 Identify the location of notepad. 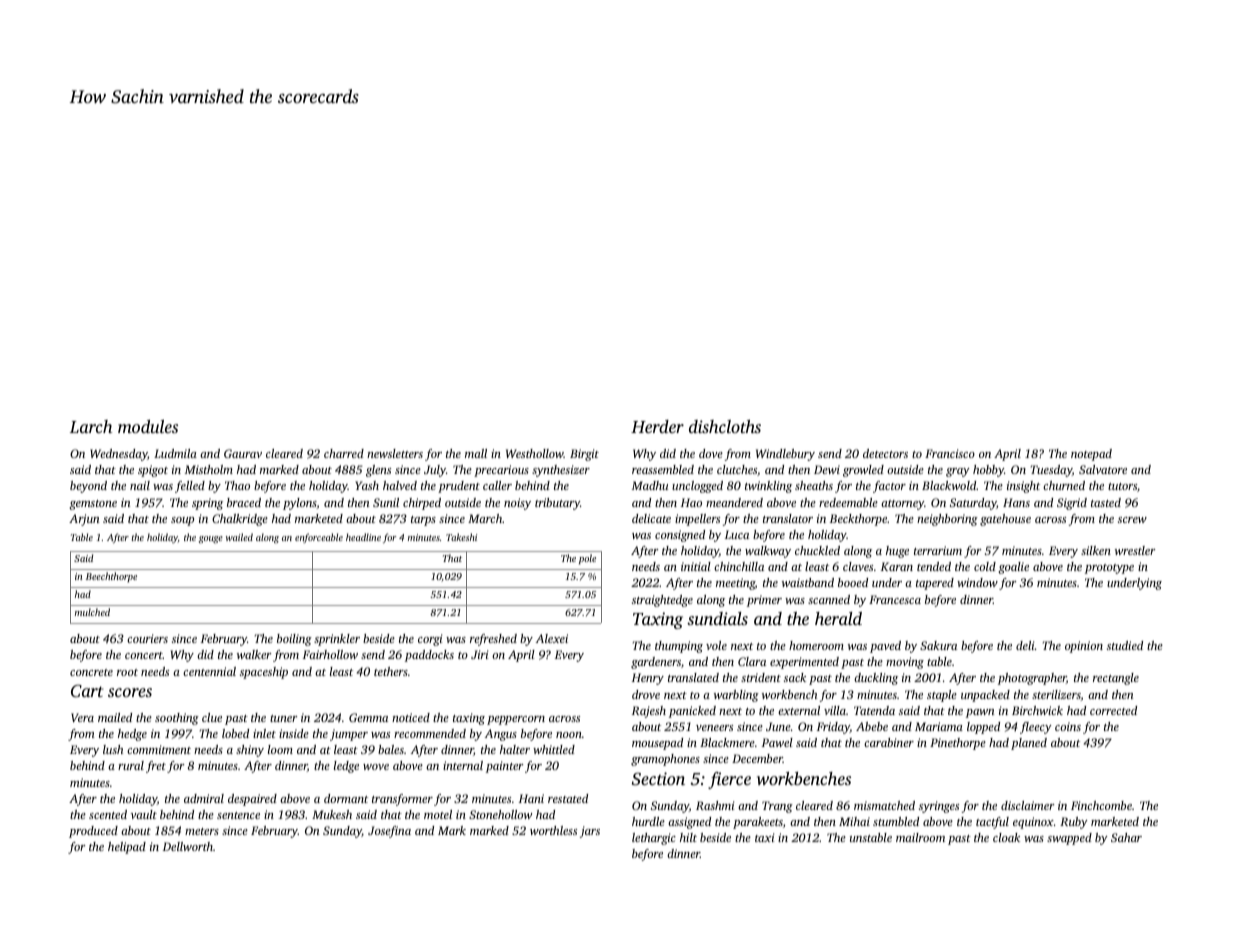
(1091, 455).
